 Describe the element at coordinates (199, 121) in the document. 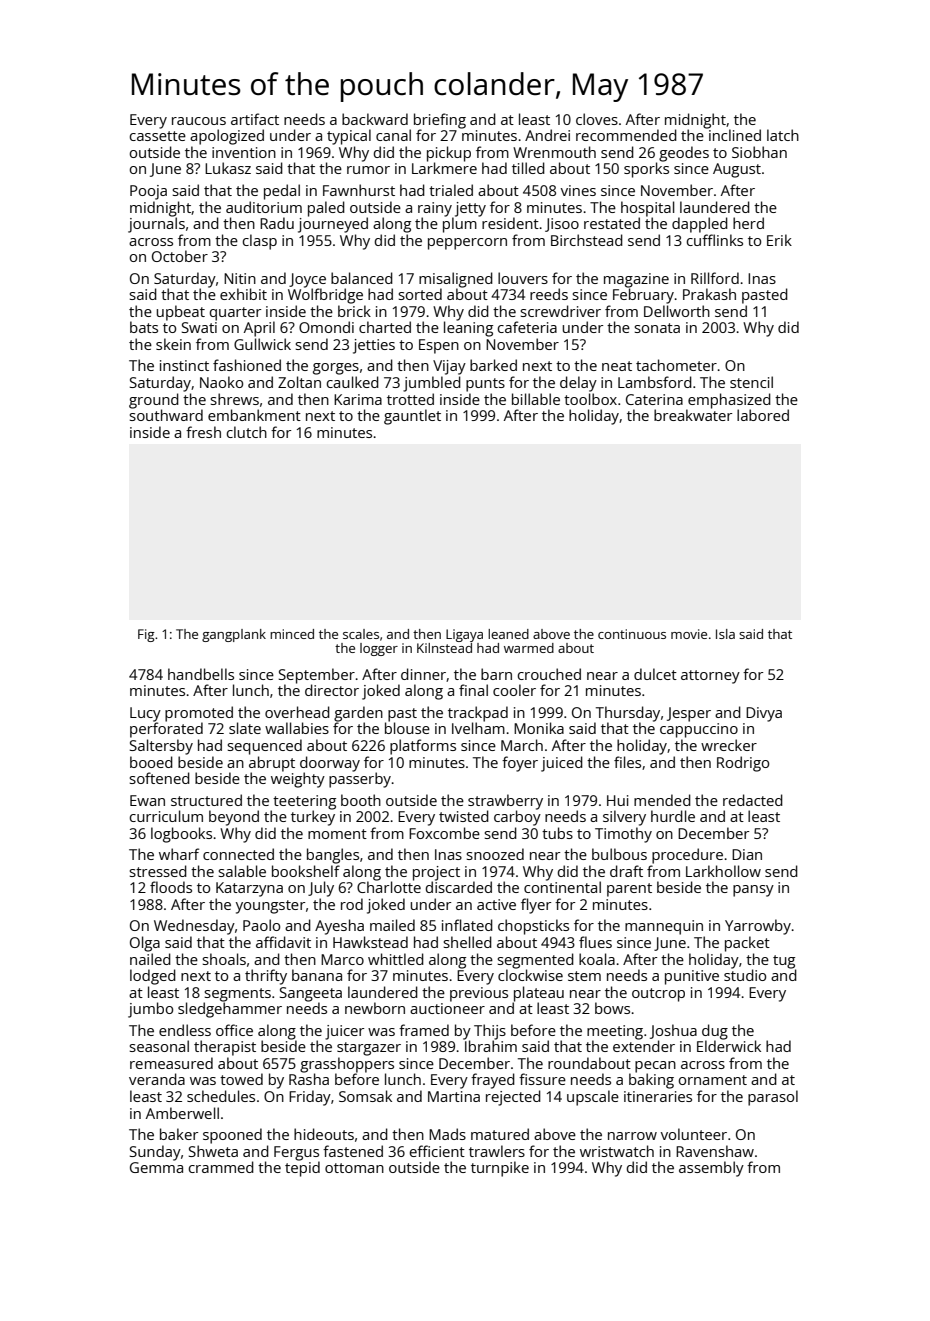

I see `raucous` at that location.
